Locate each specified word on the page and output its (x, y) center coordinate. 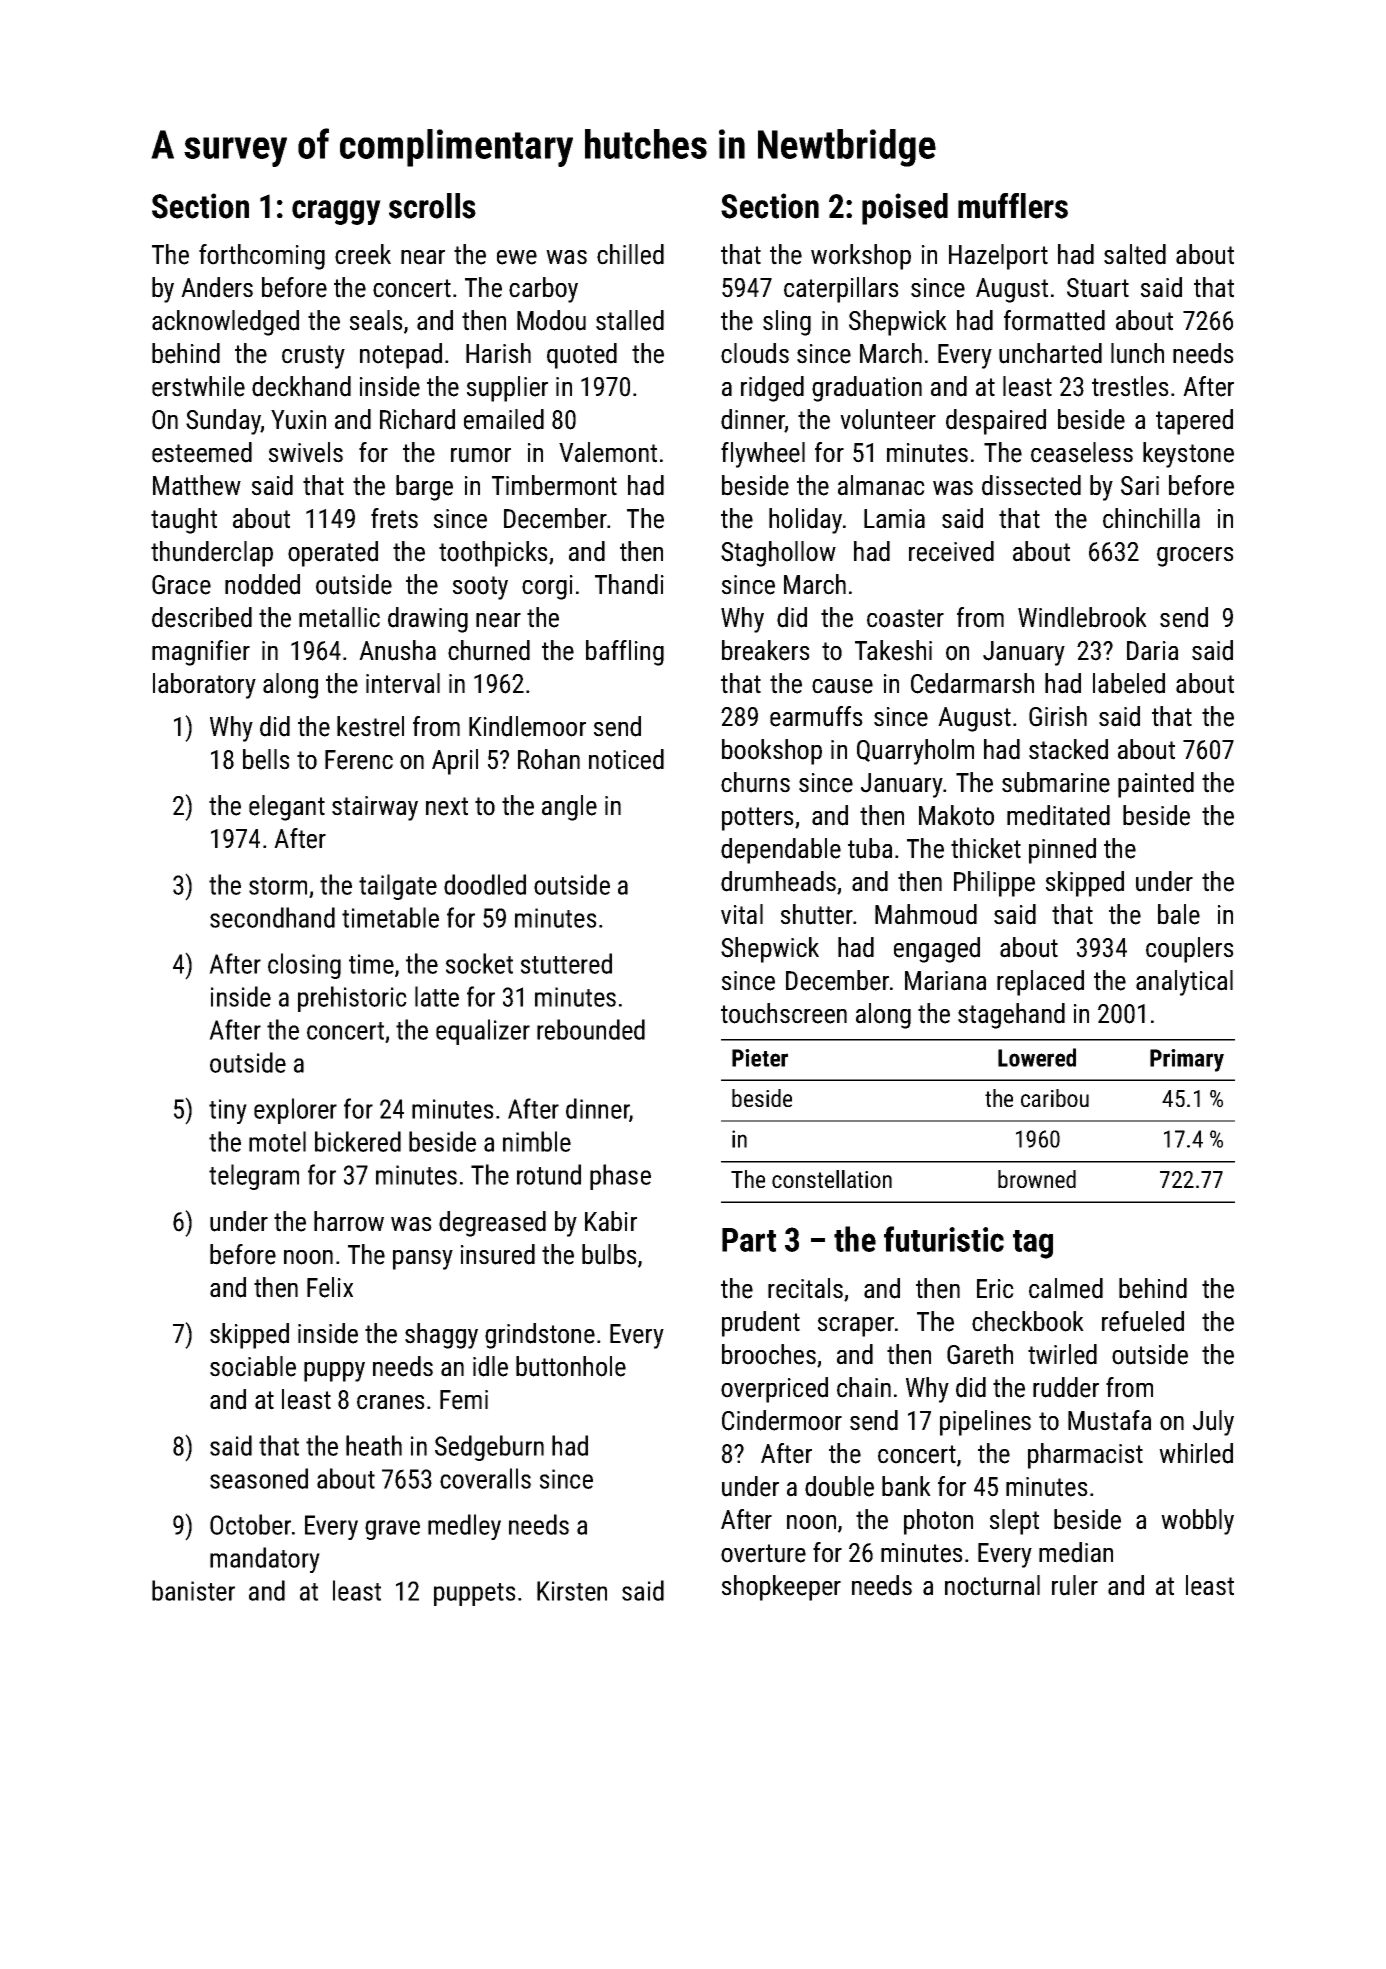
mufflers (1013, 206)
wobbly (1197, 1522)
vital (742, 914)
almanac (881, 485)
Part (749, 1240)
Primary (1187, 1060)
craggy (336, 212)
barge (424, 488)
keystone (1188, 455)
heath (374, 1445)
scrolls (432, 206)
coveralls (485, 1478)
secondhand (272, 917)
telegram (254, 1177)
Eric (995, 1289)
